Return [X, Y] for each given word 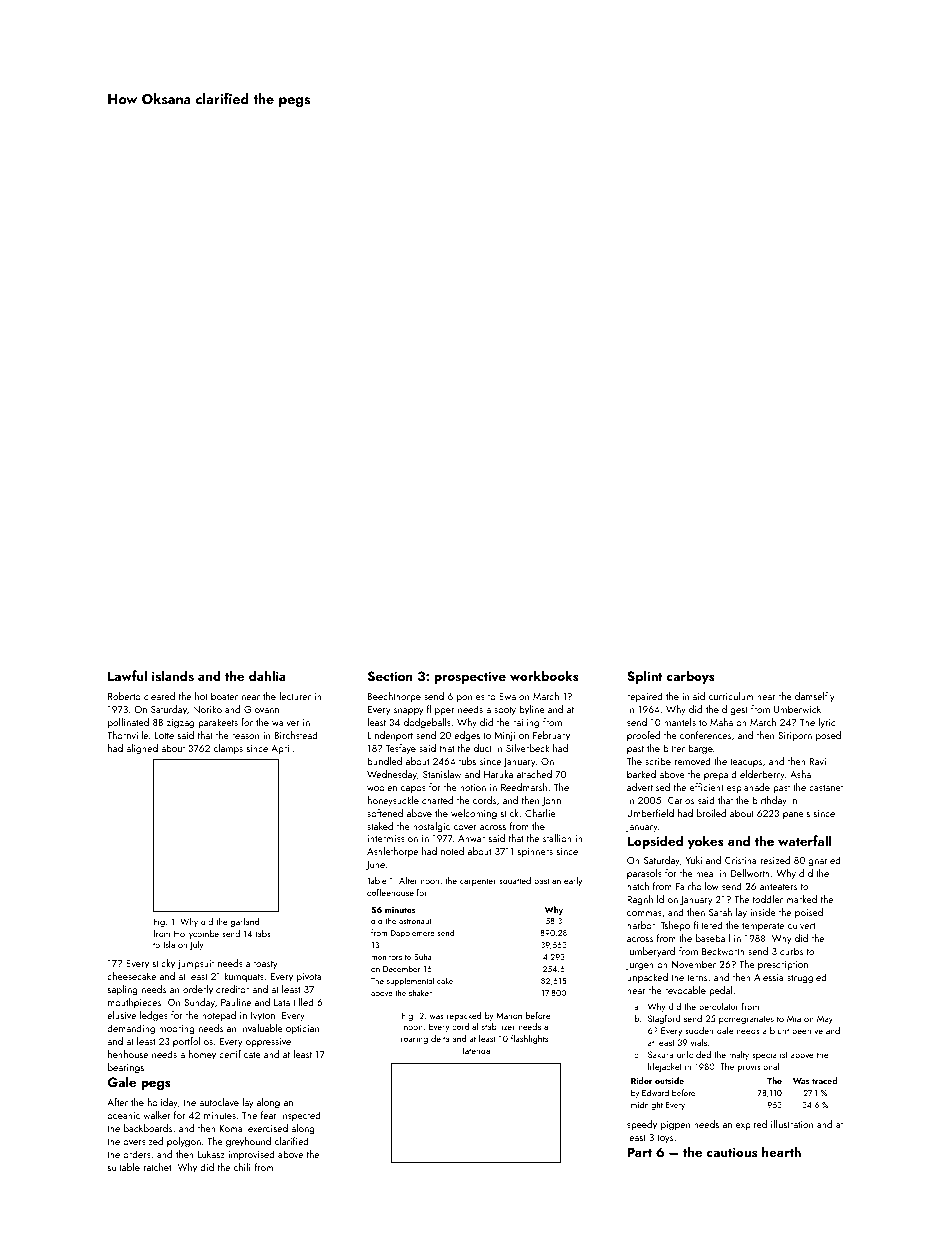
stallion [557, 838]
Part [639, 1152]
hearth [781, 1151]
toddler [767, 899]
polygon [184, 1142]
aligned [142, 749]
